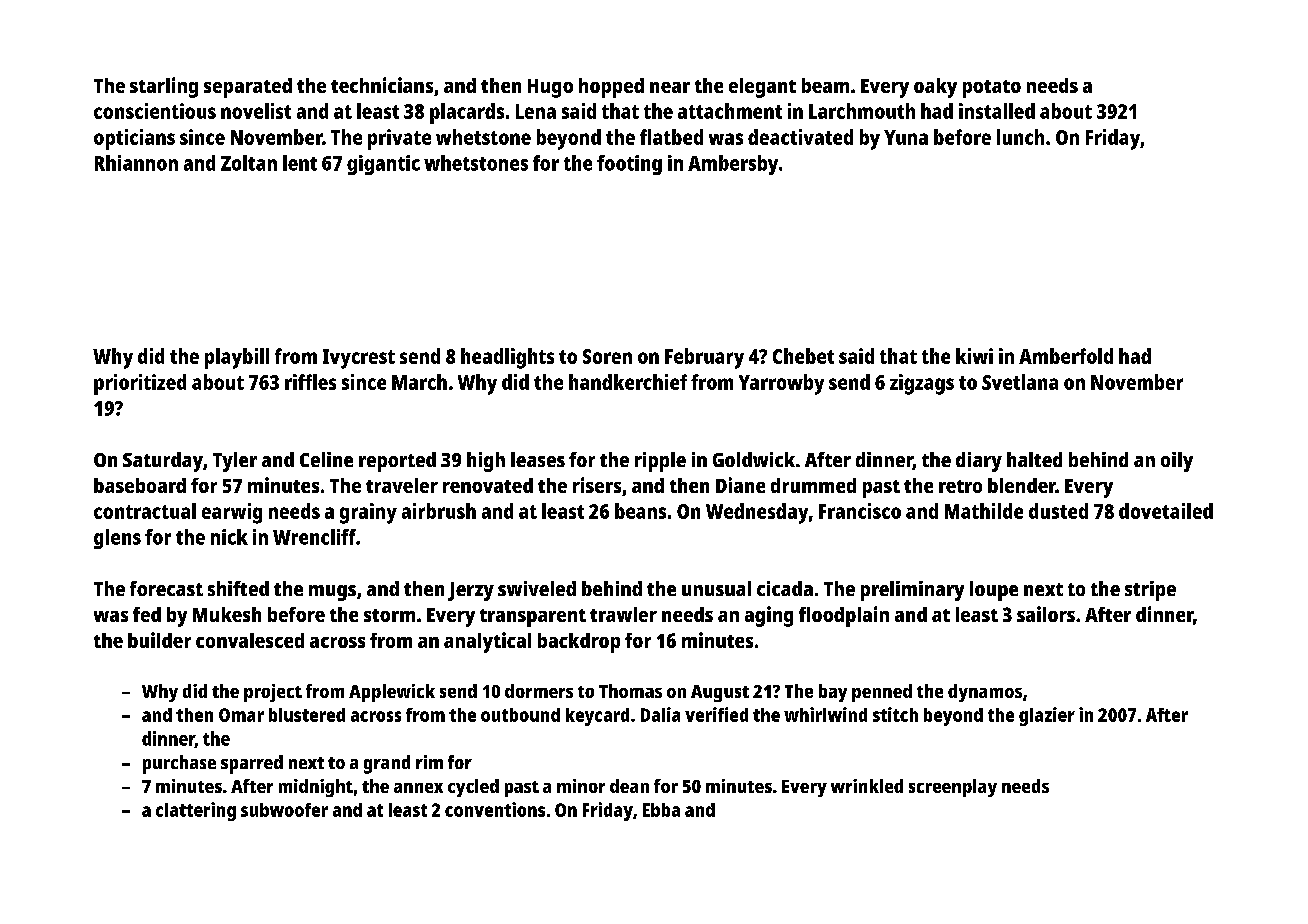 The width and height of the image is (1308, 924). Describe the element at coordinates (629, 165) in the image. I see `footing` at that location.
